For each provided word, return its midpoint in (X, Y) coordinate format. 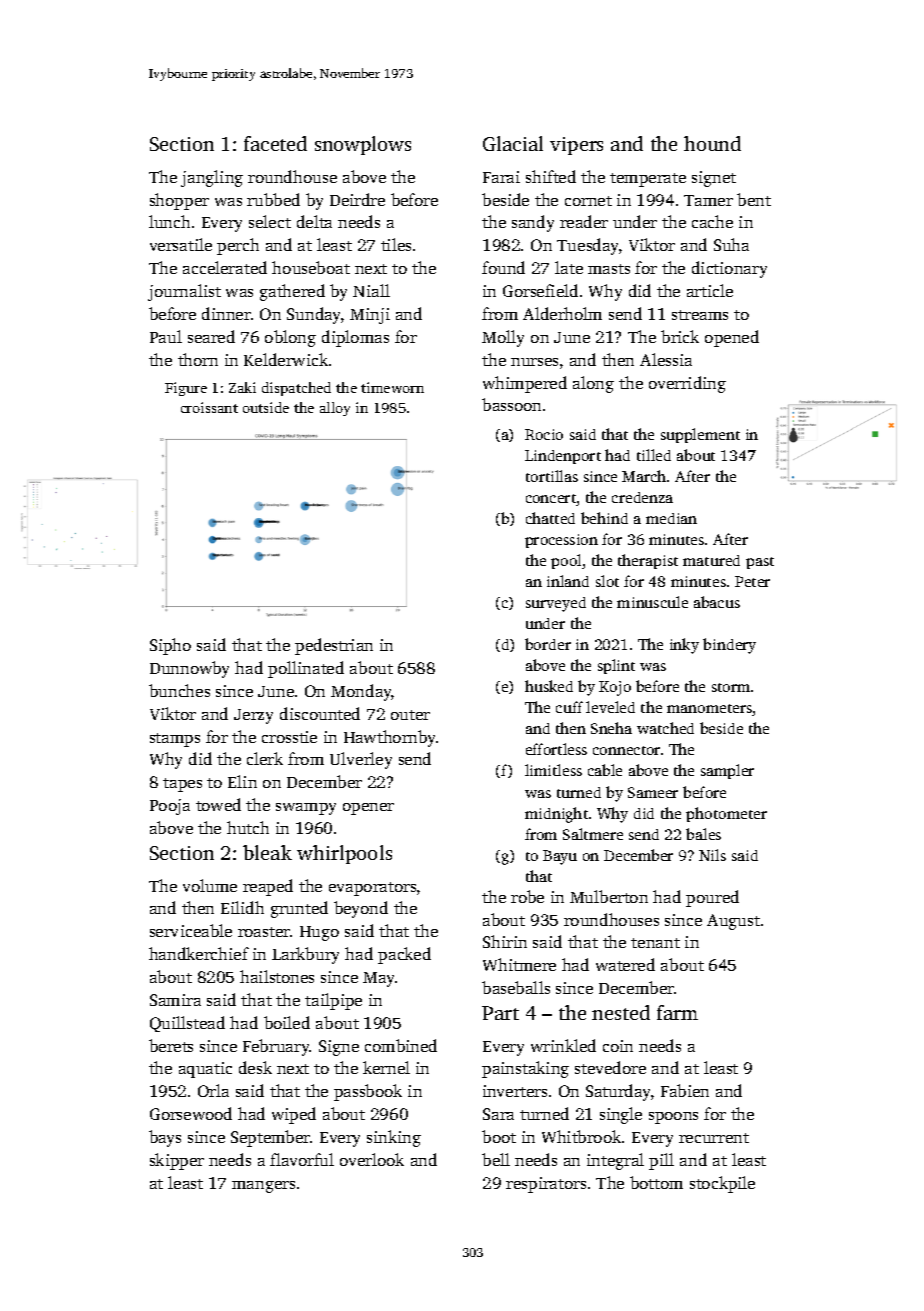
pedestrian (334, 646)
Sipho (170, 646)
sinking (394, 1138)
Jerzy (253, 716)
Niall (371, 290)
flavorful (302, 1159)
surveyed (556, 604)
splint (616, 666)
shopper (179, 201)
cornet (588, 201)
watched (665, 728)
